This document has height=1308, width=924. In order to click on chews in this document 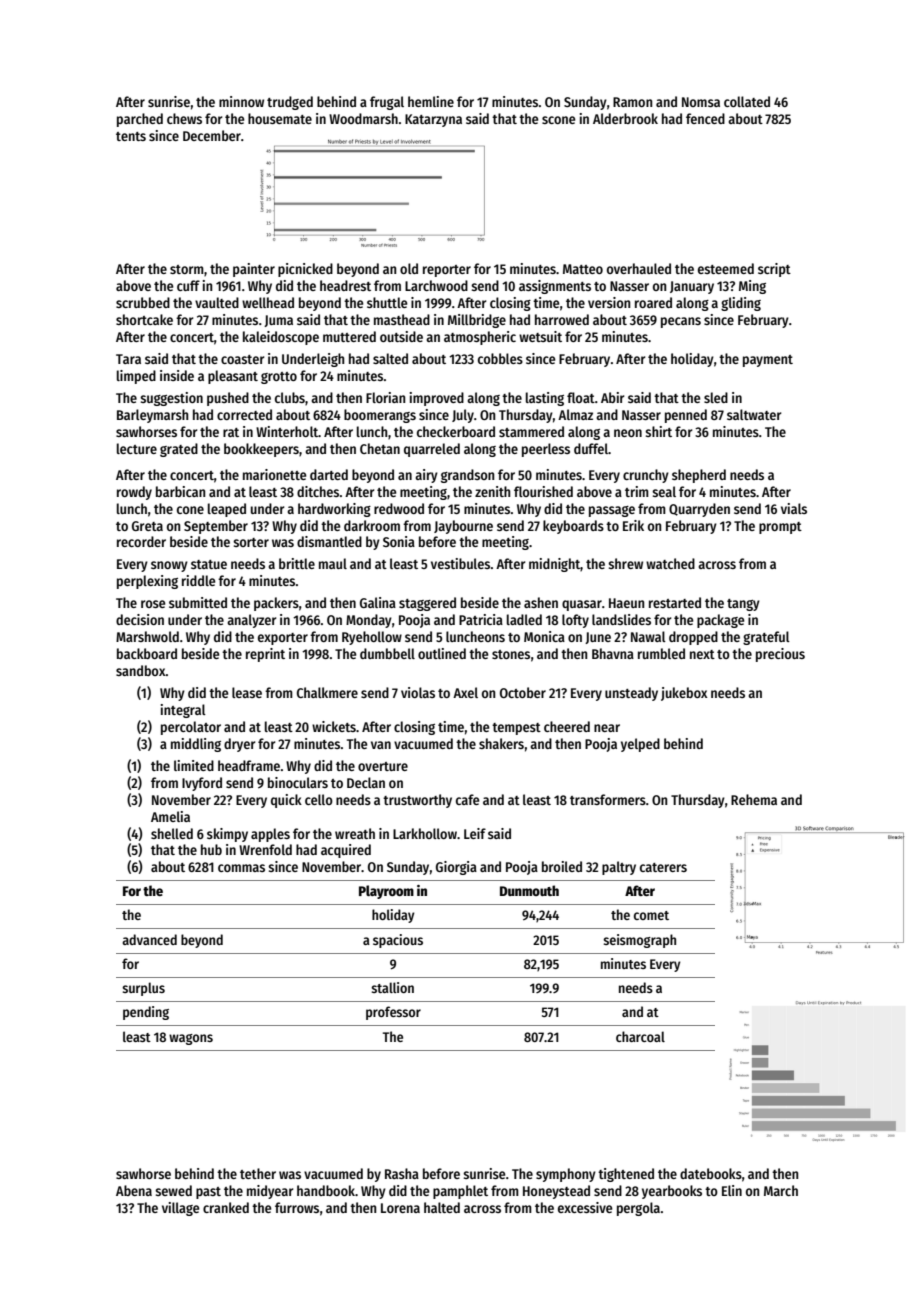, I will do `click(184, 118)`.
